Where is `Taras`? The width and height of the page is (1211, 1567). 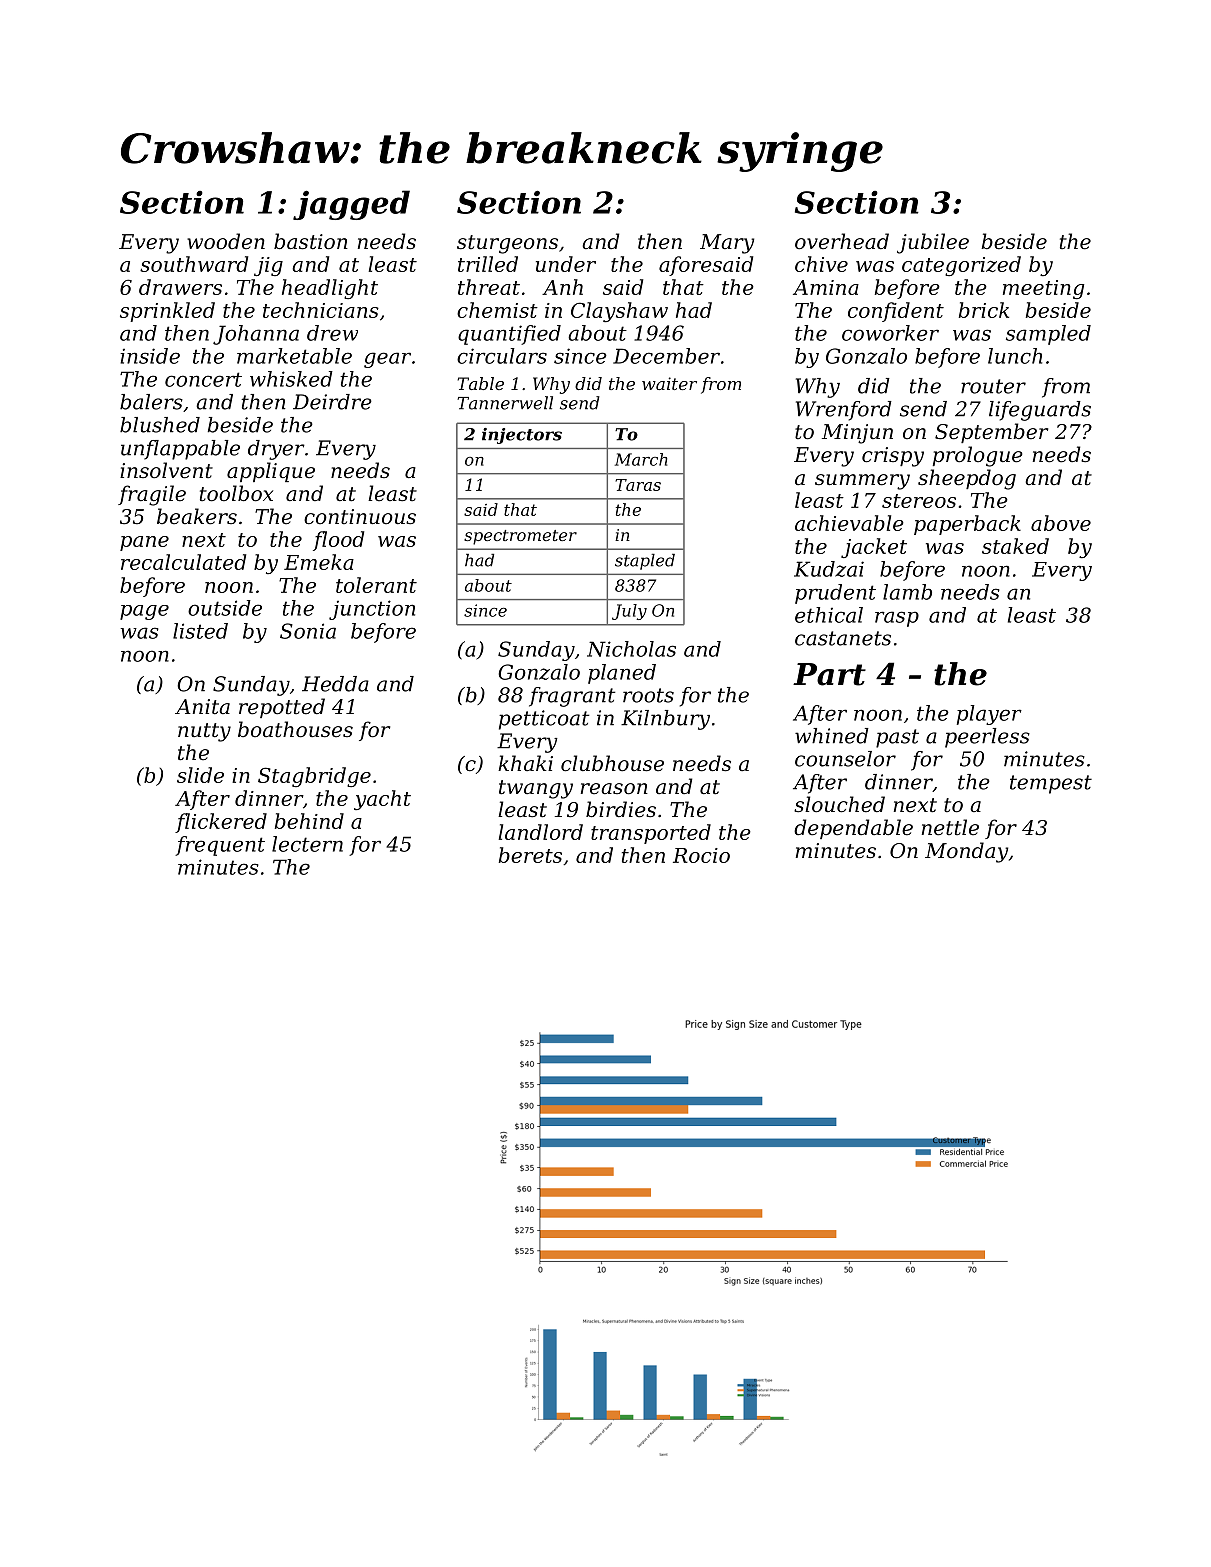
Taras is located at coordinates (638, 485).
